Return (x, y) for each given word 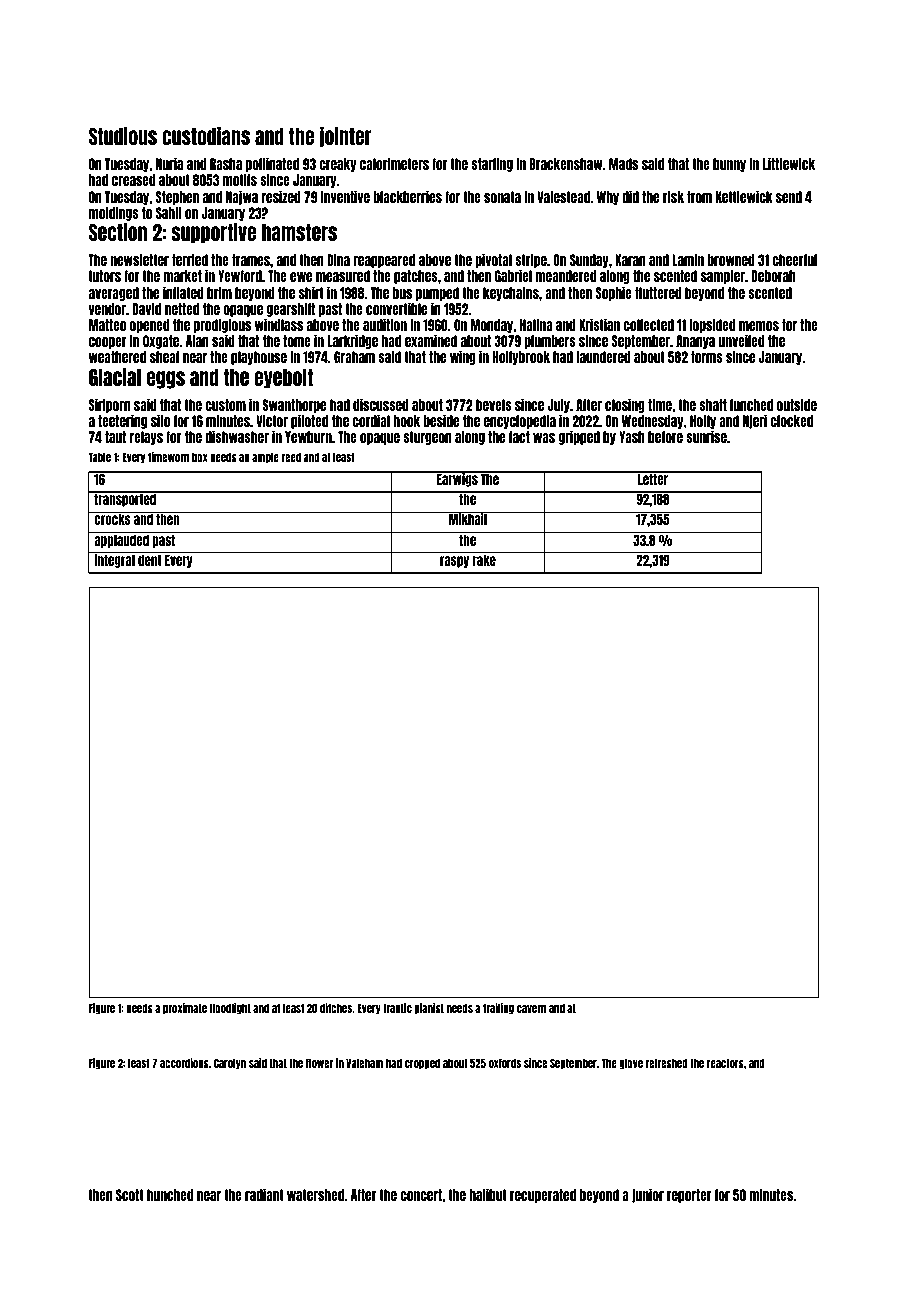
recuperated (543, 1196)
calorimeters (394, 163)
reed (291, 457)
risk (673, 196)
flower (319, 1063)
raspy (454, 562)
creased (134, 180)
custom (225, 405)
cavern (531, 1009)
